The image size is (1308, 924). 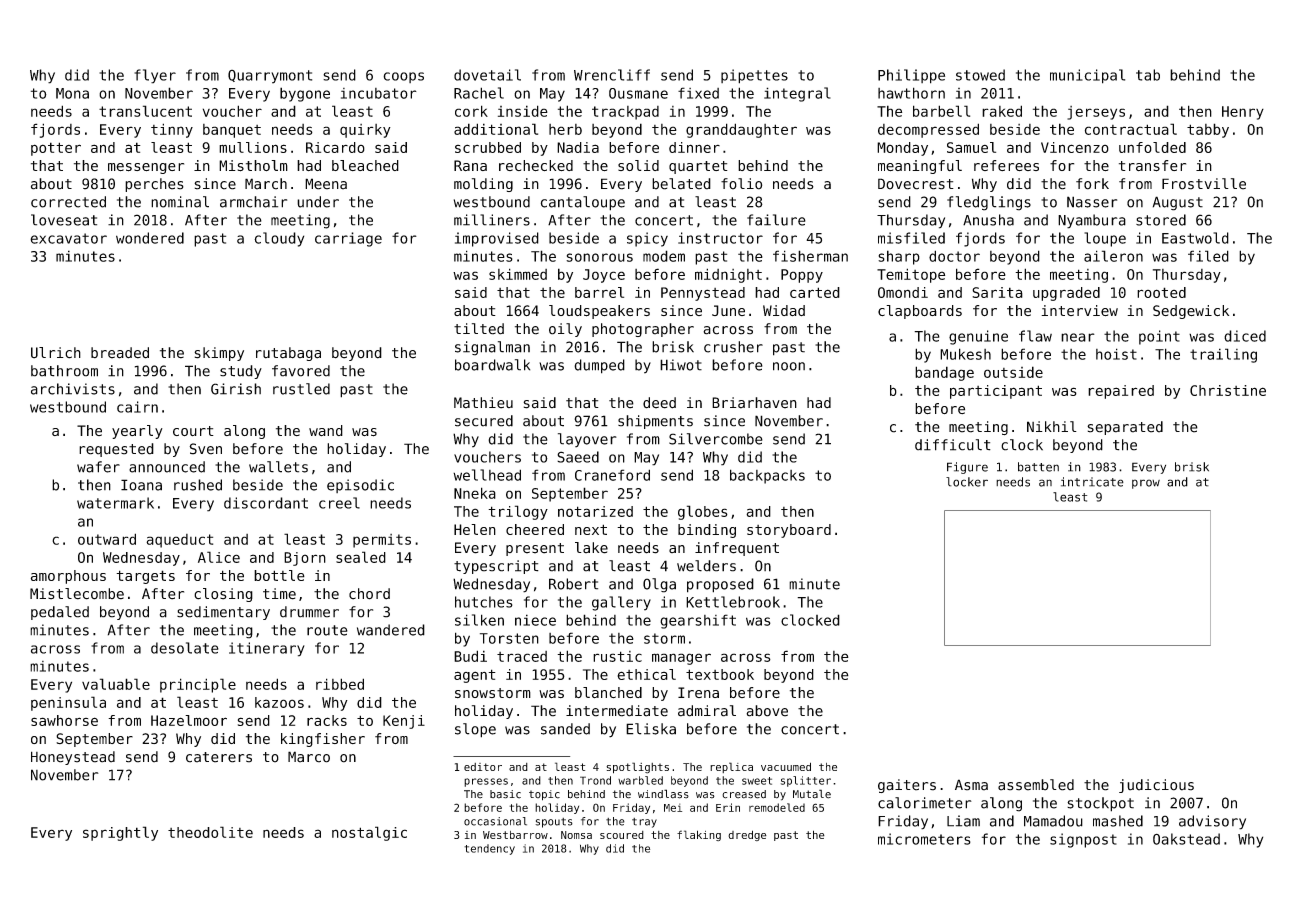 What do you see at coordinates (1245, 336) in the screenshot?
I see `diced` at bounding box center [1245, 336].
